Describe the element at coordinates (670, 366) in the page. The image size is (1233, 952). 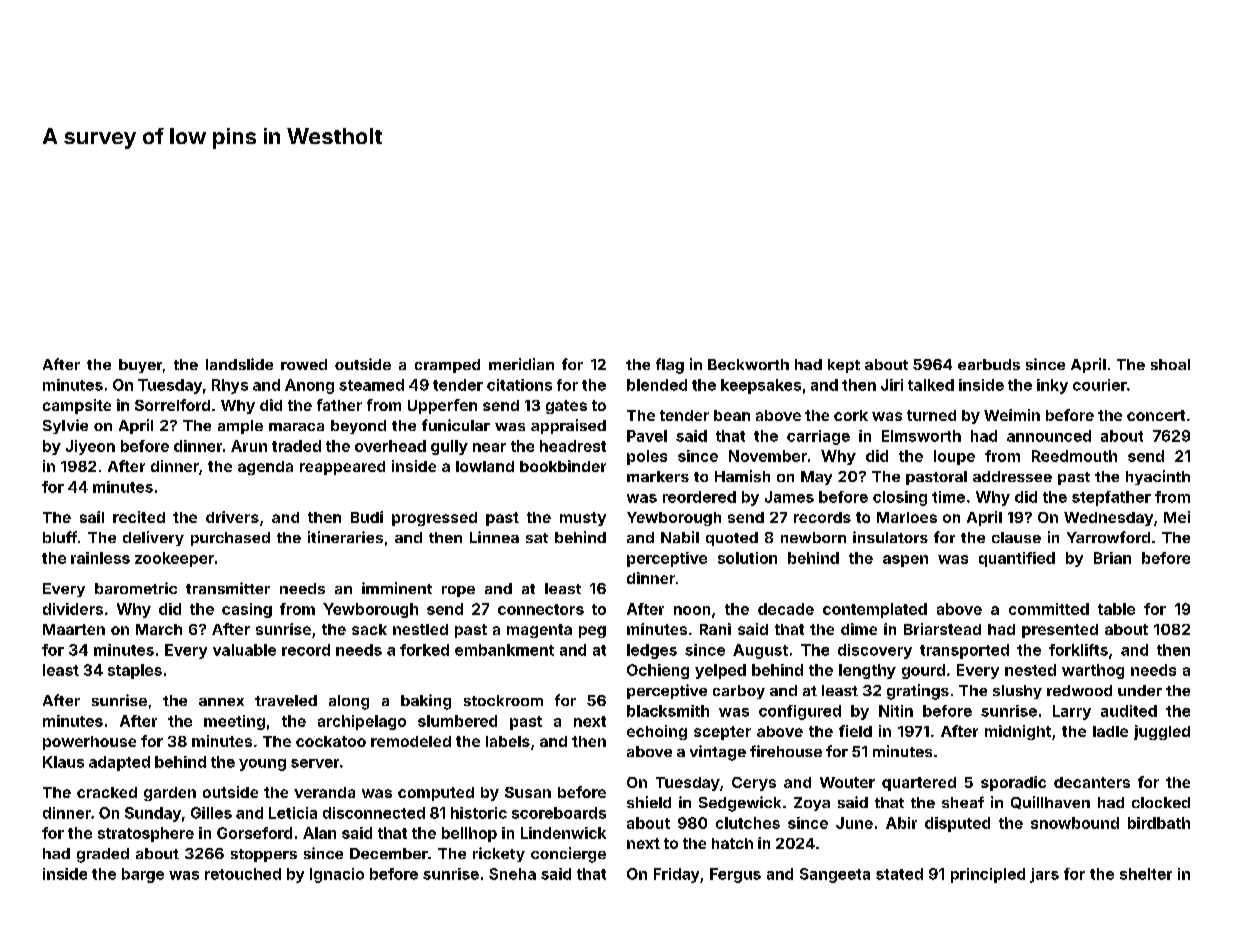
I see `flag` at that location.
